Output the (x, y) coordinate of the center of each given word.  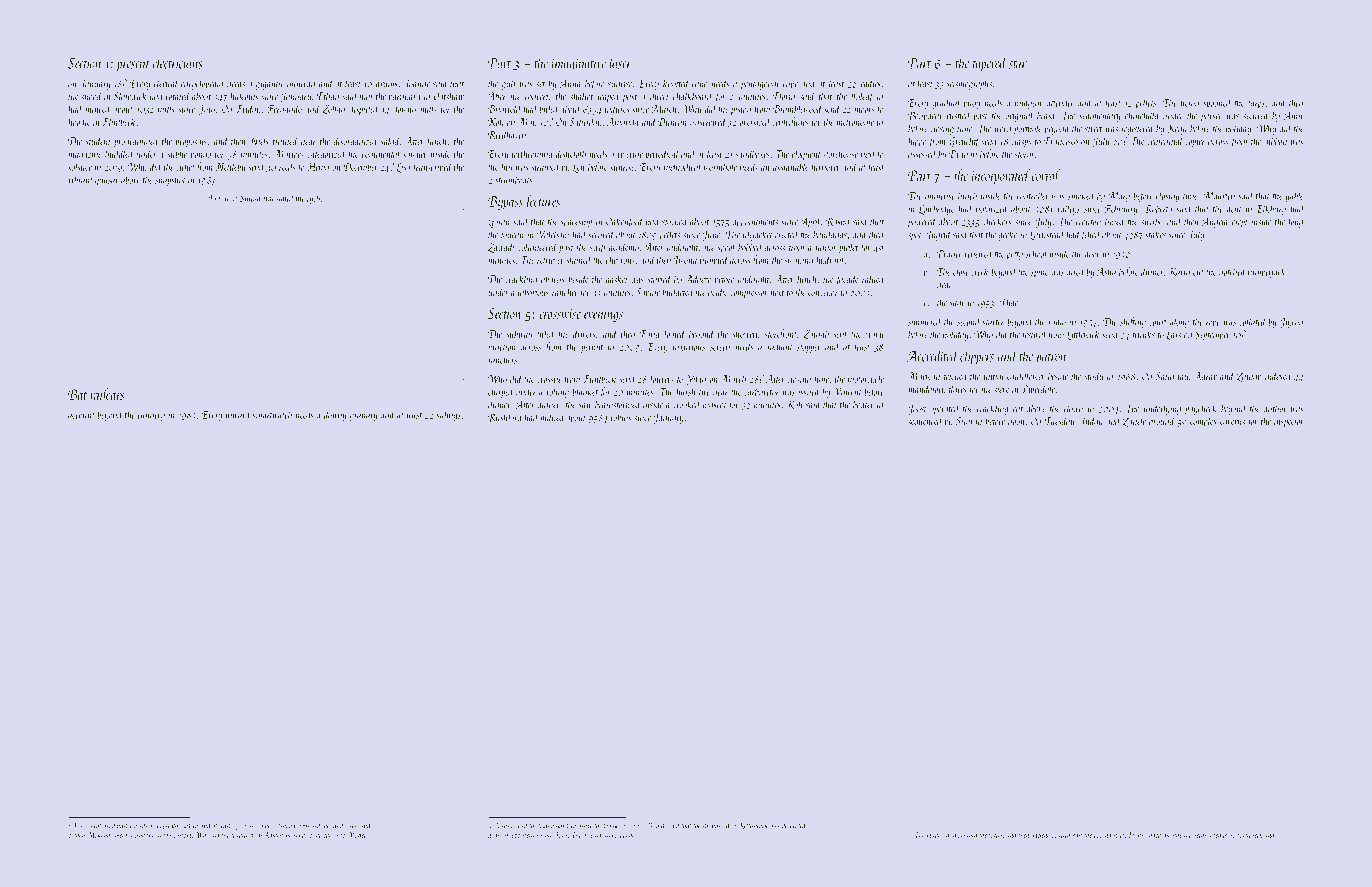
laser (621, 63)
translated (279, 198)
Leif (580, 167)
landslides (343, 825)
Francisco (1061, 141)
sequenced (925, 422)
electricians (177, 63)
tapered (990, 64)
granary (364, 417)
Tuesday (1060, 422)
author (1275, 408)
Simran (969, 421)
